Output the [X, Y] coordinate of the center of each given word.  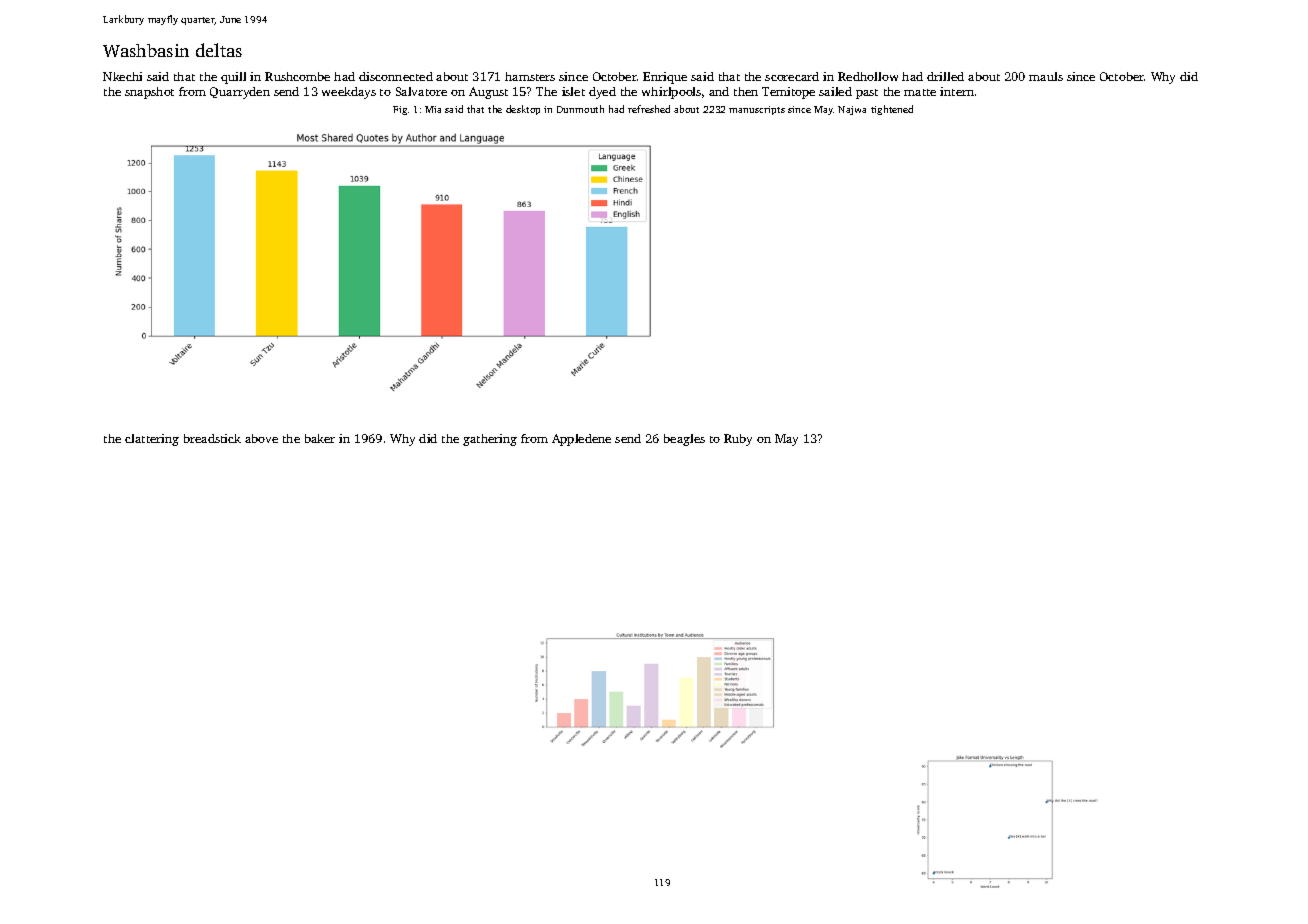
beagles [684, 440]
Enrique [665, 78]
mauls [1046, 76]
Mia [433, 109]
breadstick [212, 438]
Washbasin [146, 50]
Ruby [738, 440]
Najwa [852, 110]
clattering [152, 440]
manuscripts [757, 110]
